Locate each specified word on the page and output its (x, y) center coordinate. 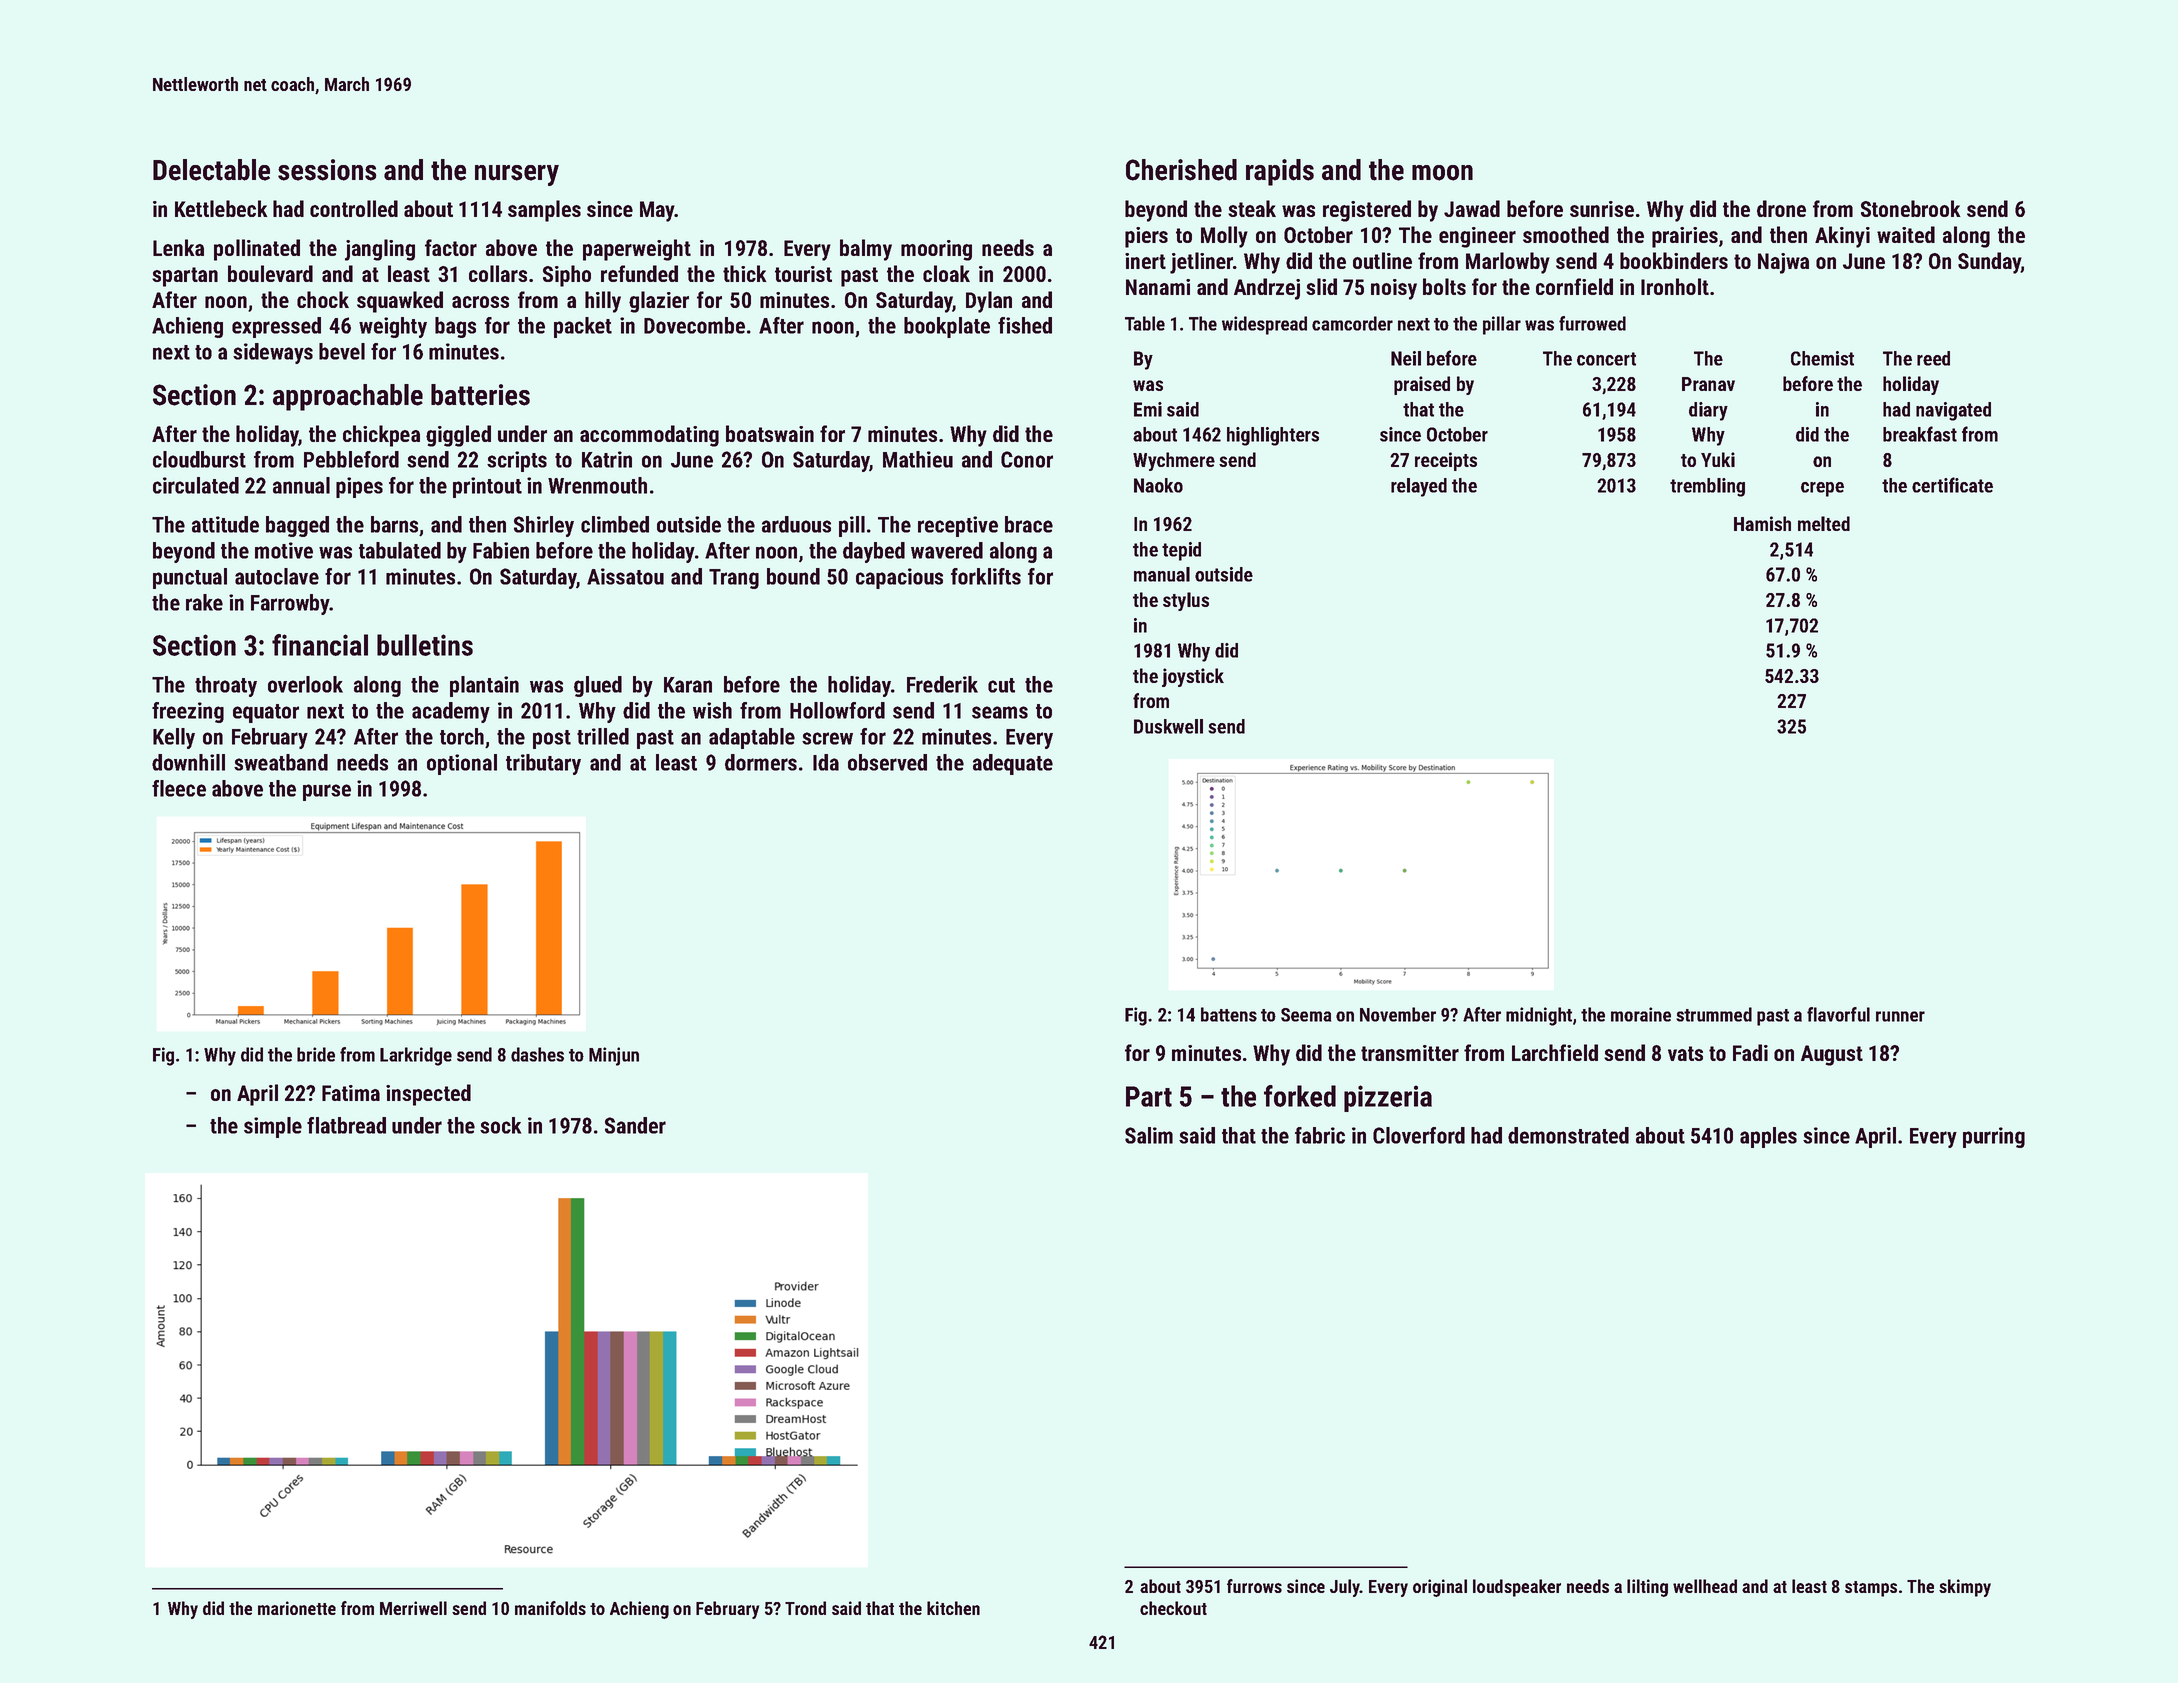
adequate (1013, 764)
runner (1900, 1016)
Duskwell (1168, 726)
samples (544, 211)
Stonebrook (1911, 208)
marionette (297, 1608)
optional (462, 764)
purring (1994, 1137)
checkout (1173, 1608)
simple (273, 1127)
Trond (805, 1608)
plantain (484, 686)
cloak (946, 273)
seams (1000, 712)
